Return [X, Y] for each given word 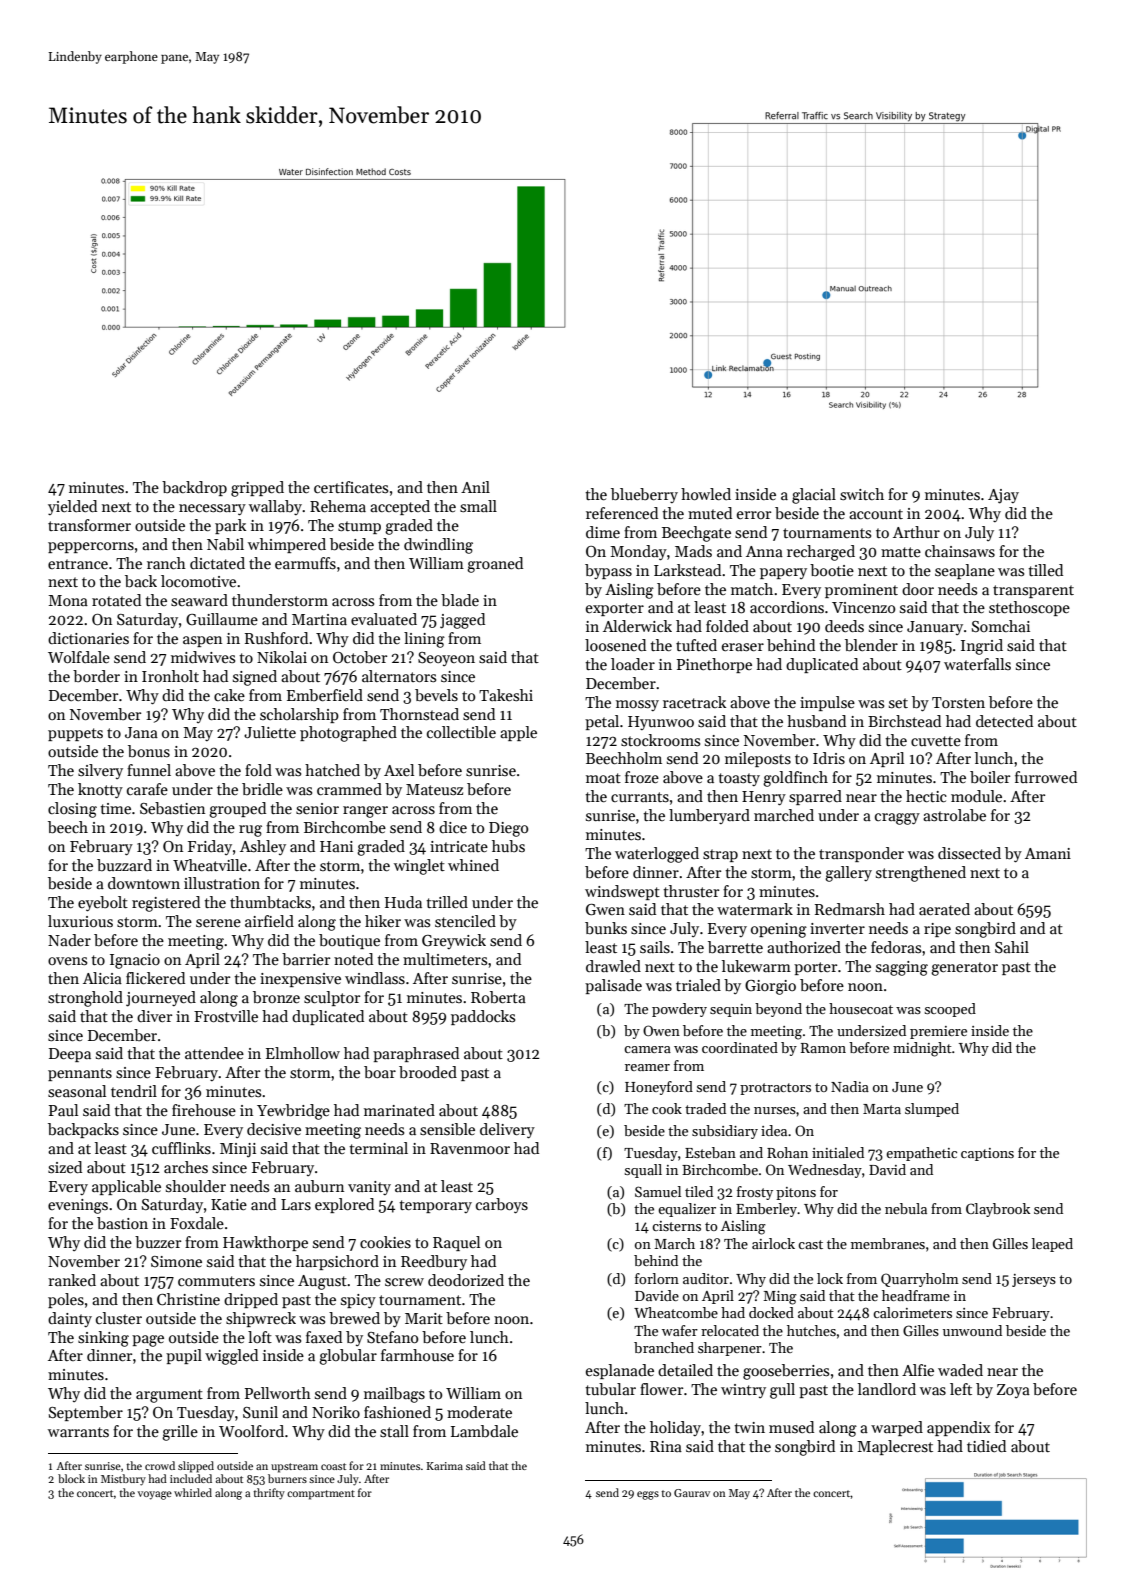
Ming [780, 1298]
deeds [844, 626]
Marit [424, 1318]
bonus [149, 751]
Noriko [336, 1412]
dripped [251, 1300]
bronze [276, 997]
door [918, 589]
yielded [72, 507]
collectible [461, 732]
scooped [950, 1010]
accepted [400, 507]
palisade [613, 986]
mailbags [394, 1395]
